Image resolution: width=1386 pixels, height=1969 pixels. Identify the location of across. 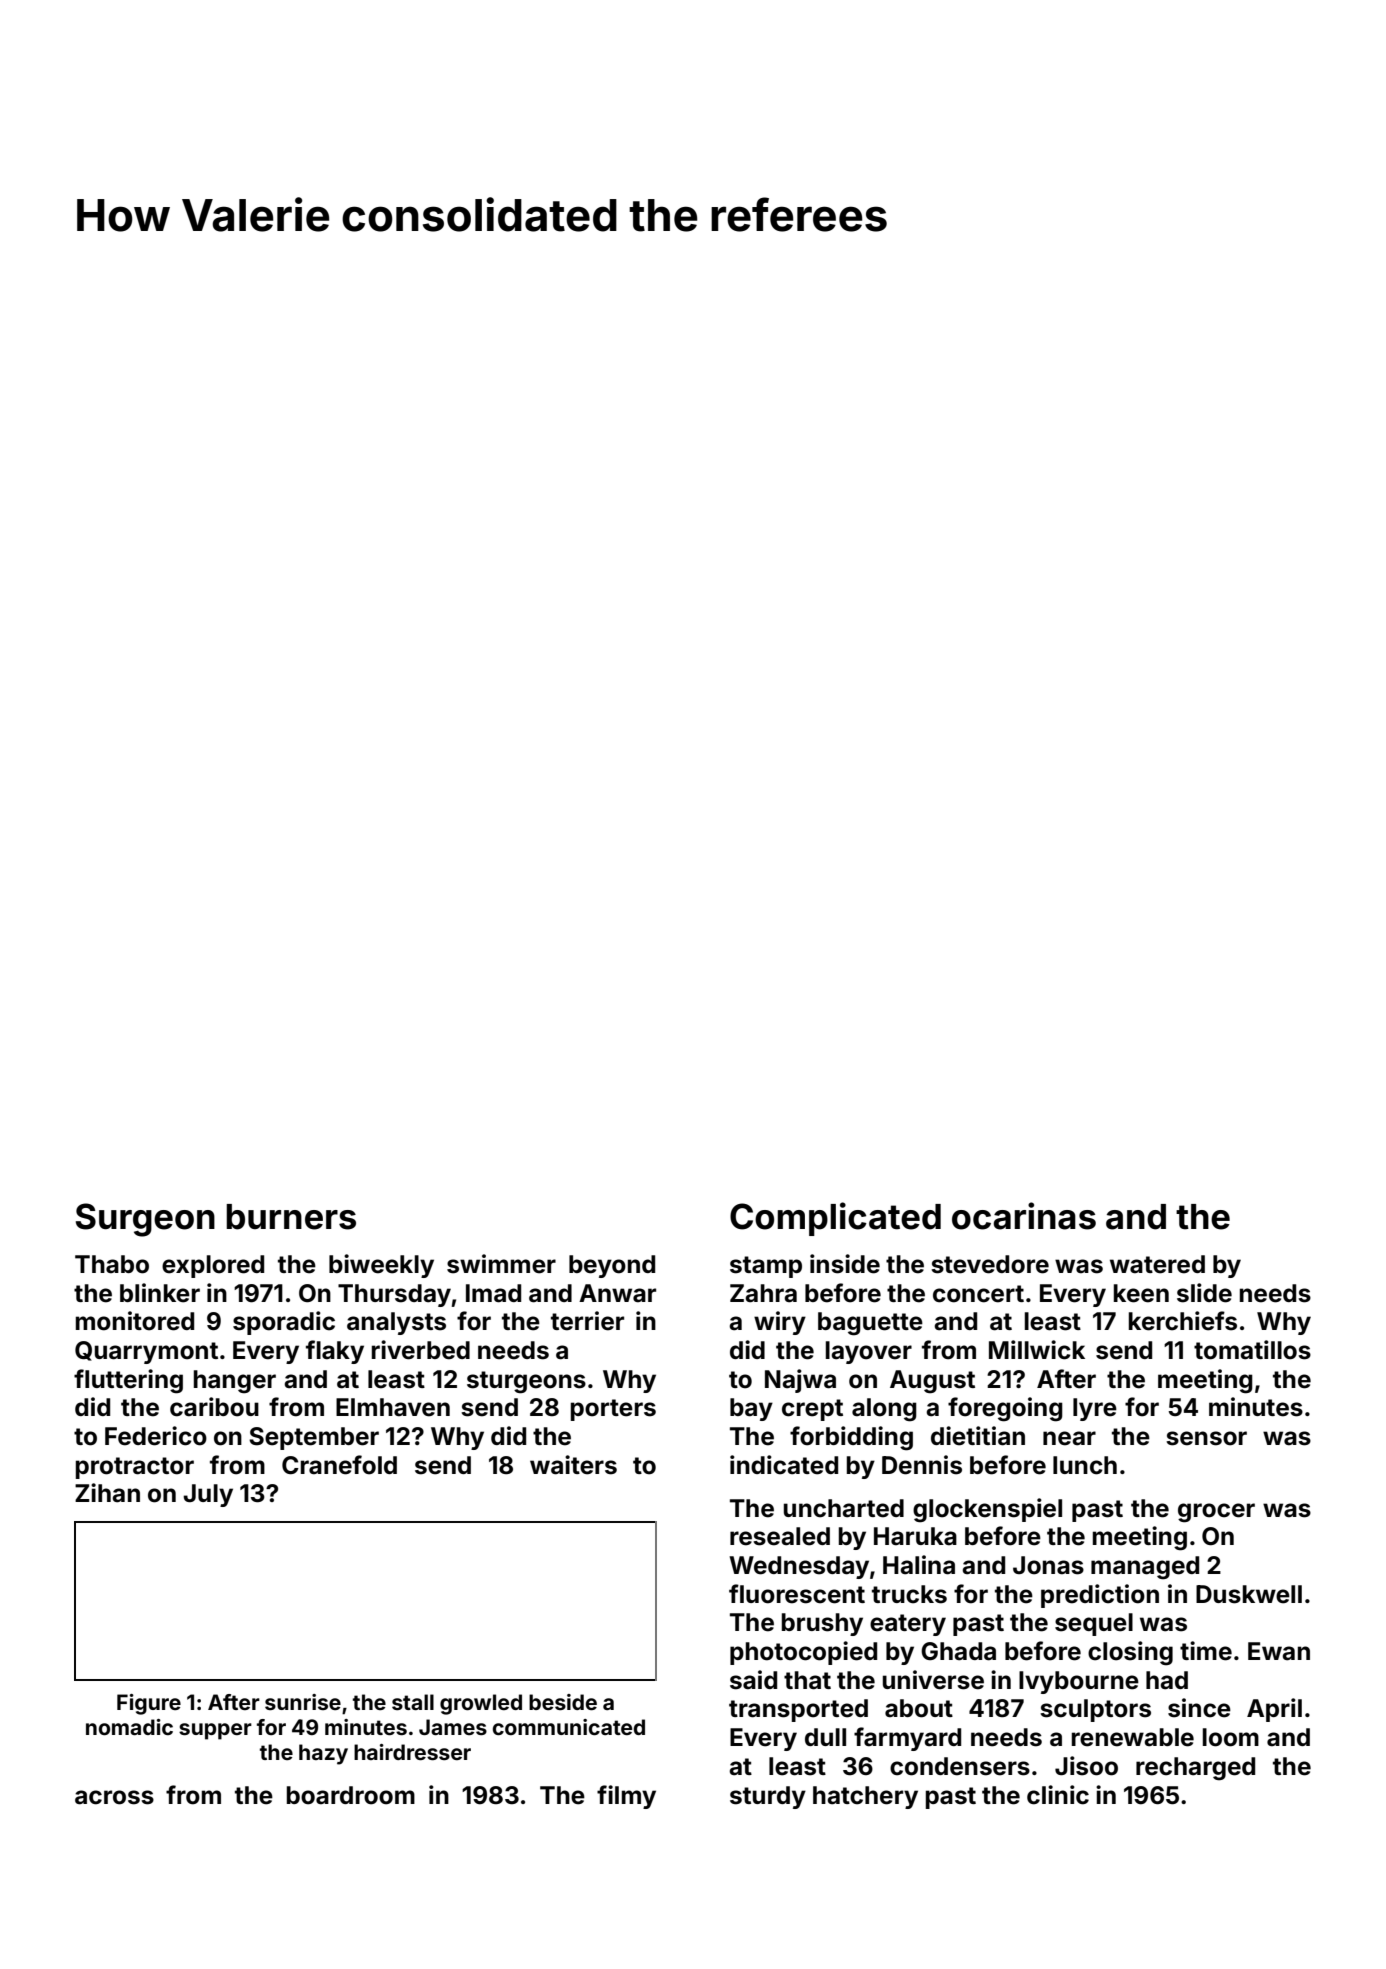
(114, 1797).
